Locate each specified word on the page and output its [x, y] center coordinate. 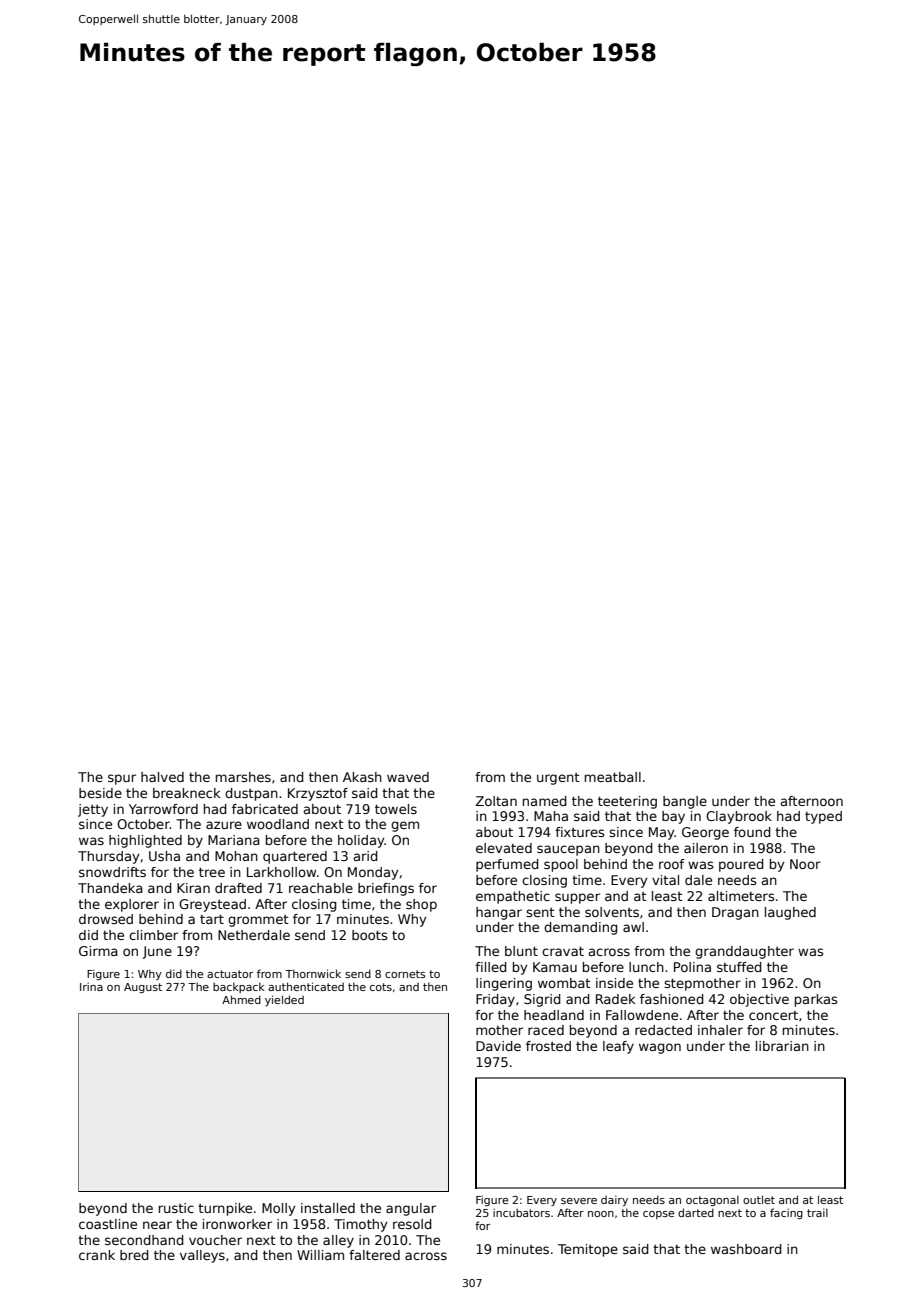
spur [122, 779]
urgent [558, 779]
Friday [495, 1000]
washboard [746, 1249]
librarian [782, 1046]
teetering [627, 802]
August [143, 988]
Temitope [588, 1250]
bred [134, 1255]
